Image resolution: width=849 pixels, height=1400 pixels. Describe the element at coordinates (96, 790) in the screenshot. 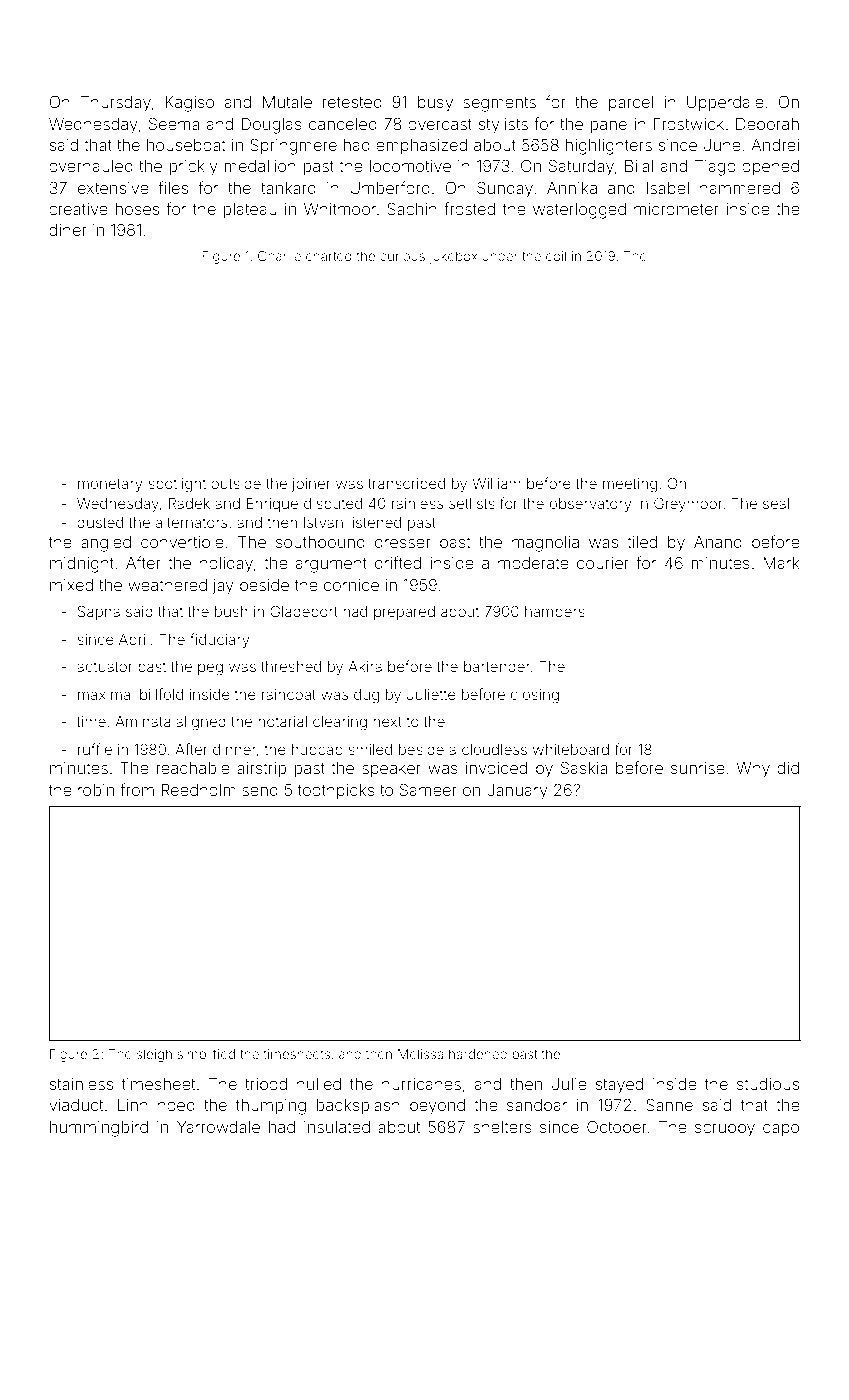

I see `robin` at that location.
